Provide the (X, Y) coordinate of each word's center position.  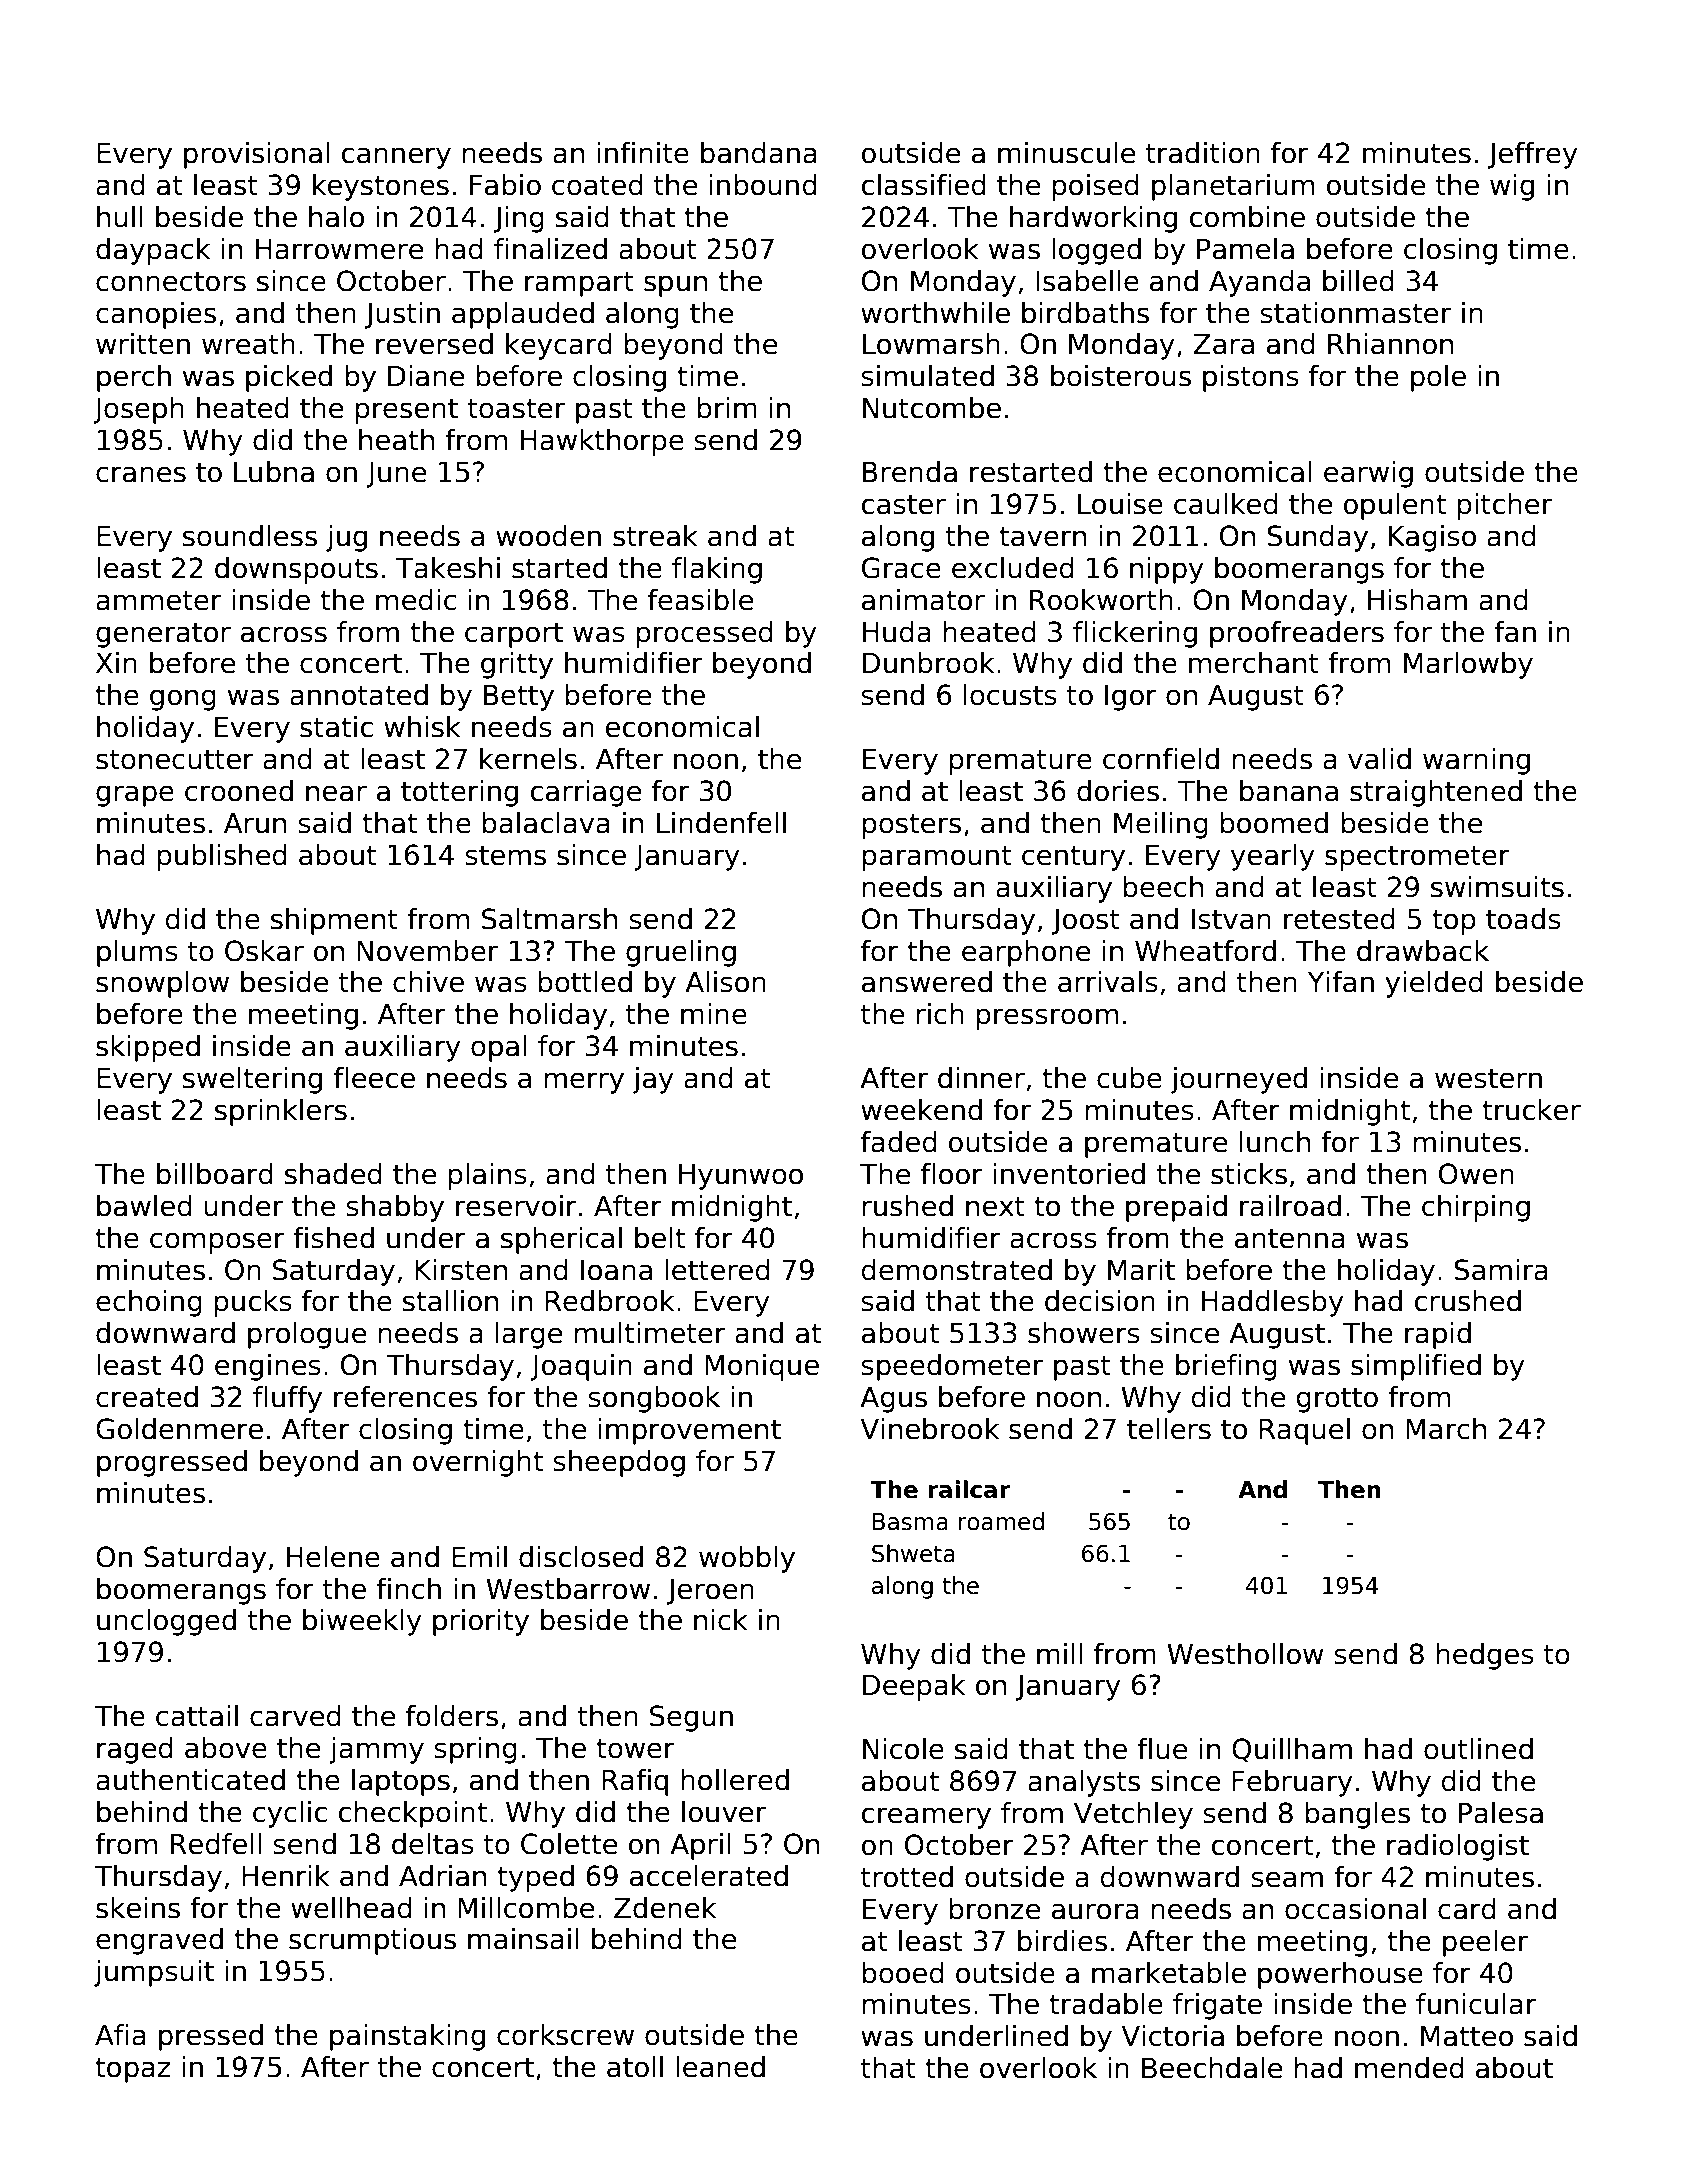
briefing (1226, 1367)
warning (1476, 761)
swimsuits (1497, 887)
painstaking (407, 2037)
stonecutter (175, 759)
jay (653, 1080)
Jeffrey (1533, 155)
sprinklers (281, 1112)
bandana (759, 153)
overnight (478, 1463)
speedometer (952, 1367)
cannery (396, 158)
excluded (1013, 568)
